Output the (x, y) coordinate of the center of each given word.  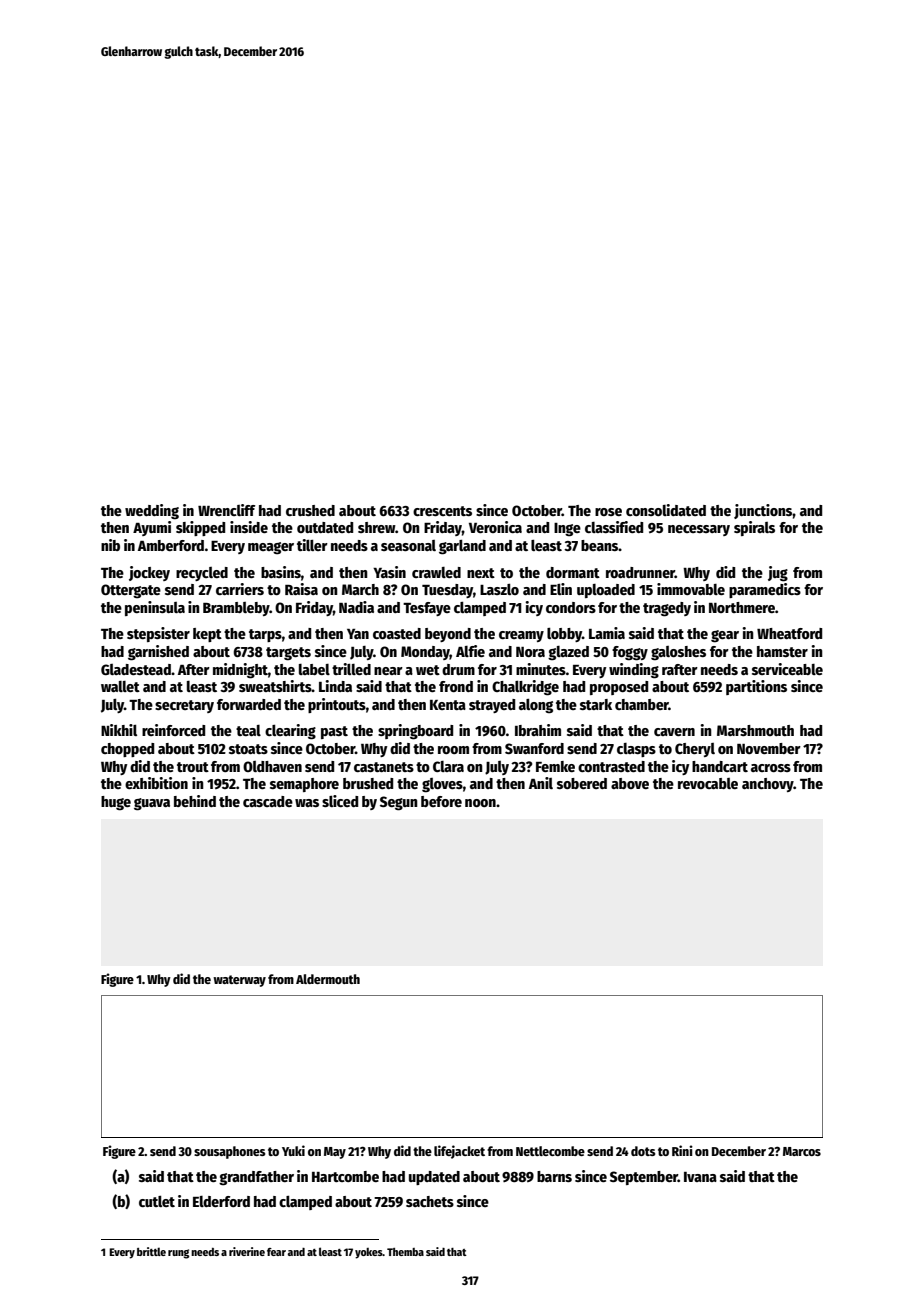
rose (608, 512)
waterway (239, 981)
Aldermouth (328, 979)
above (630, 783)
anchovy (768, 785)
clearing (290, 732)
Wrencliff (226, 510)
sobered (582, 783)
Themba (405, 1252)
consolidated (666, 510)
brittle (151, 1251)
